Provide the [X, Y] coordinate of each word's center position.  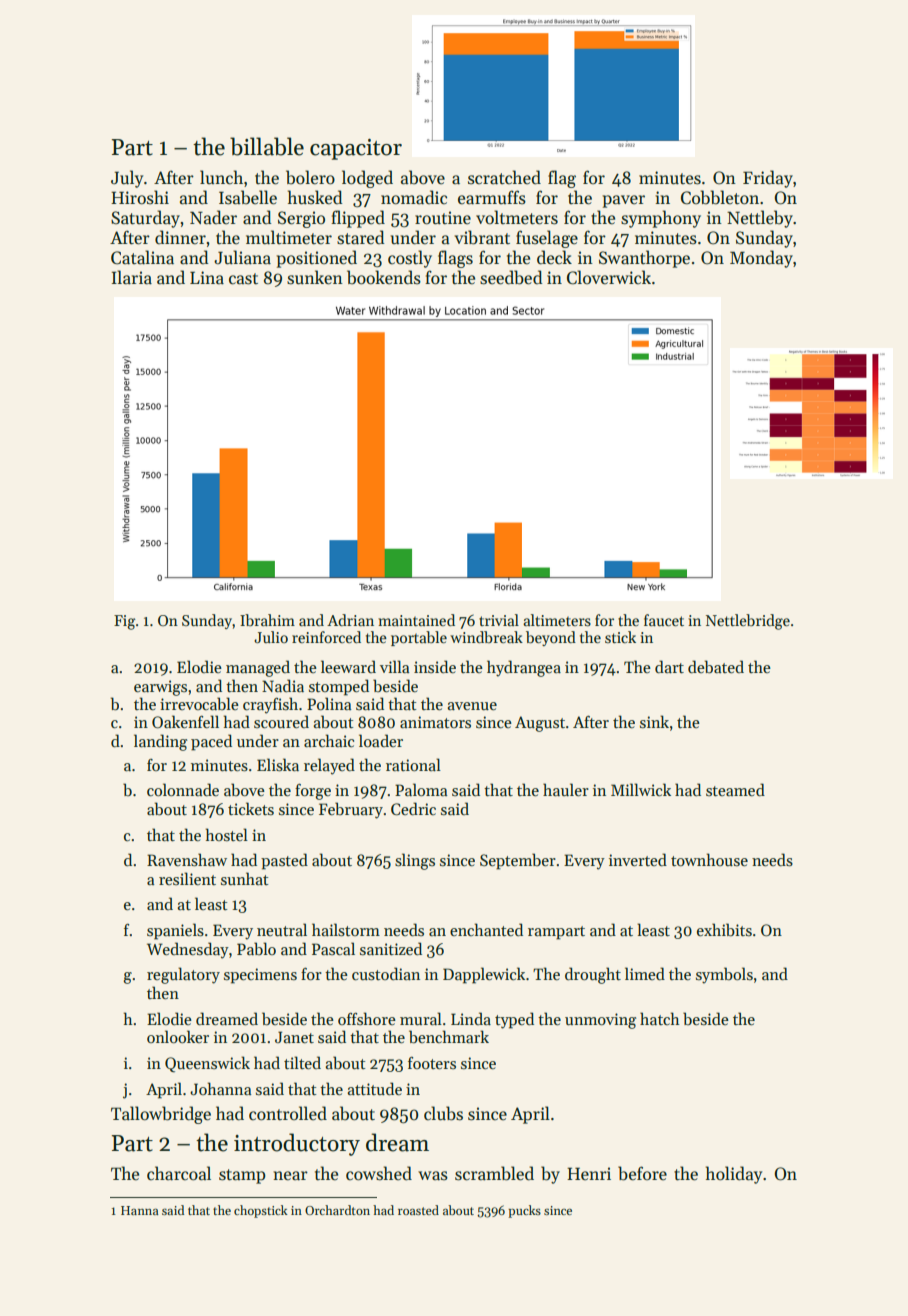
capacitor [356, 149]
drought [593, 975]
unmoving [600, 1021]
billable [267, 146]
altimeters [557, 620]
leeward [348, 666]
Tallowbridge [161, 1115]
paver [624, 201]
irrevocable [199, 703]
